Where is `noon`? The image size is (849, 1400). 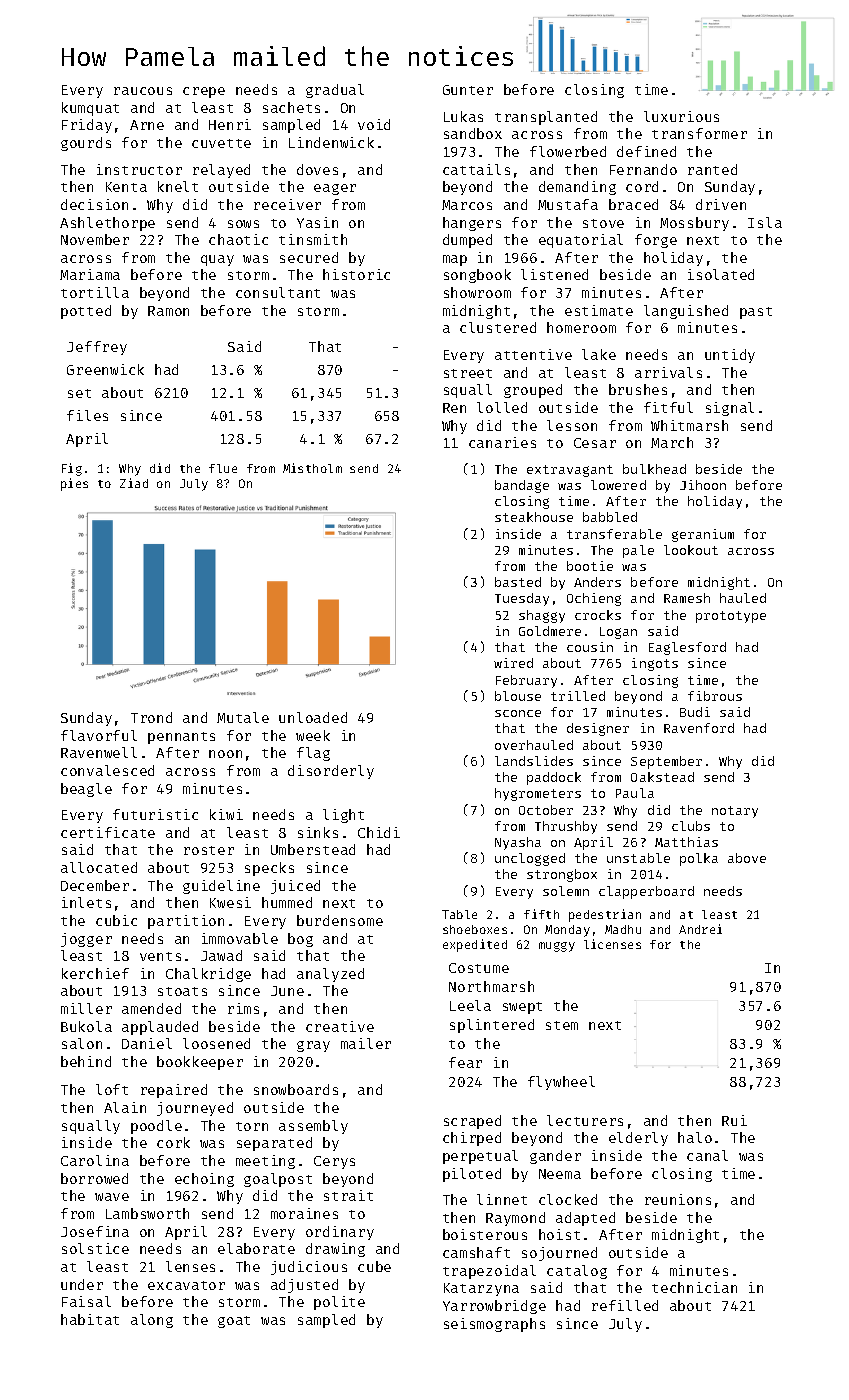
noon is located at coordinates (225, 754).
